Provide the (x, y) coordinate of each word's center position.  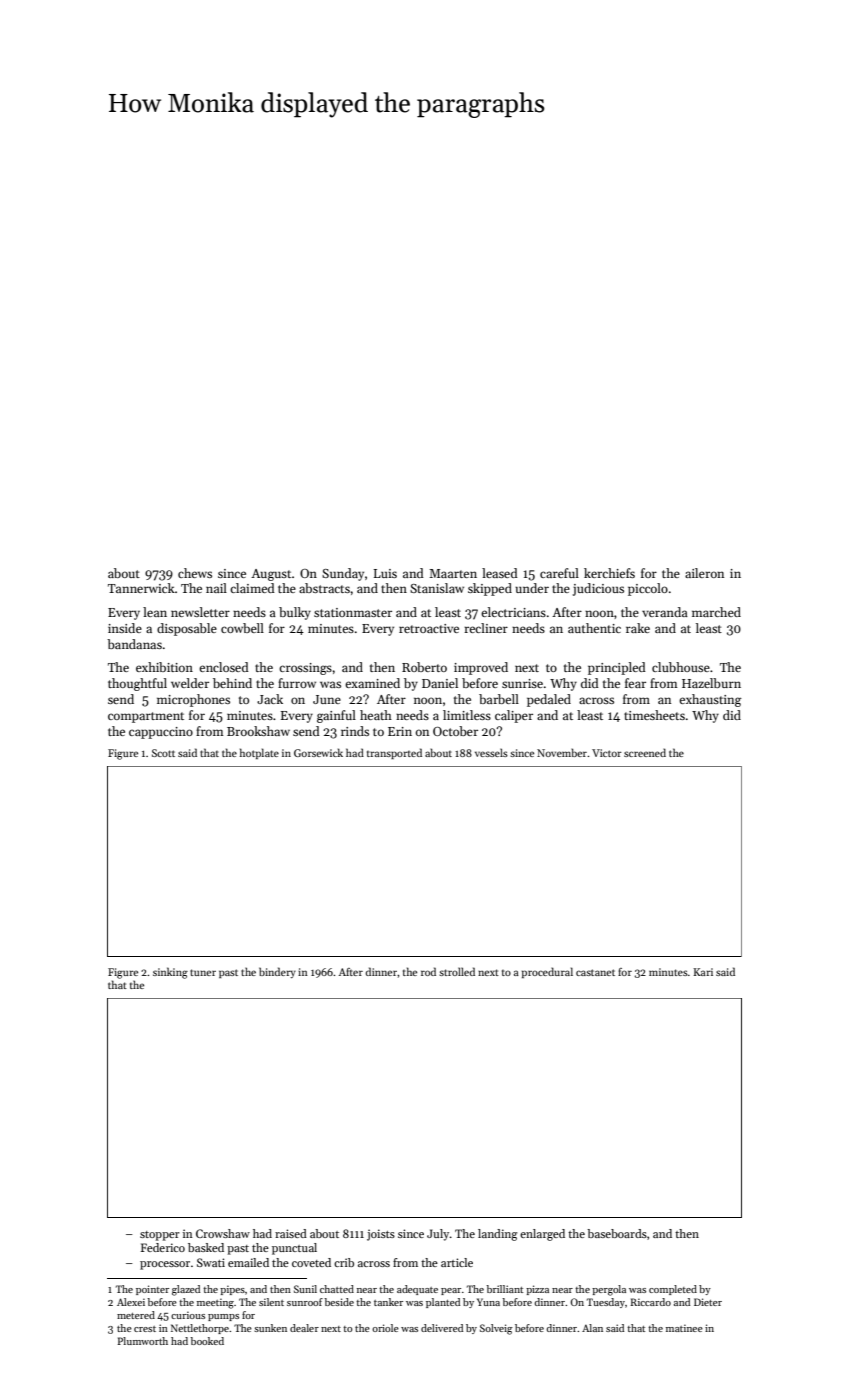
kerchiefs (609, 573)
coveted (311, 1262)
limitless (467, 715)
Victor (607, 753)
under (532, 588)
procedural (547, 972)
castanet (595, 972)
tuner (203, 972)
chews (195, 573)
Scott (163, 753)
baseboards (617, 1233)
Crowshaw (223, 1233)
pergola (609, 1290)
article (457, 1262)
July (438, 1235)
